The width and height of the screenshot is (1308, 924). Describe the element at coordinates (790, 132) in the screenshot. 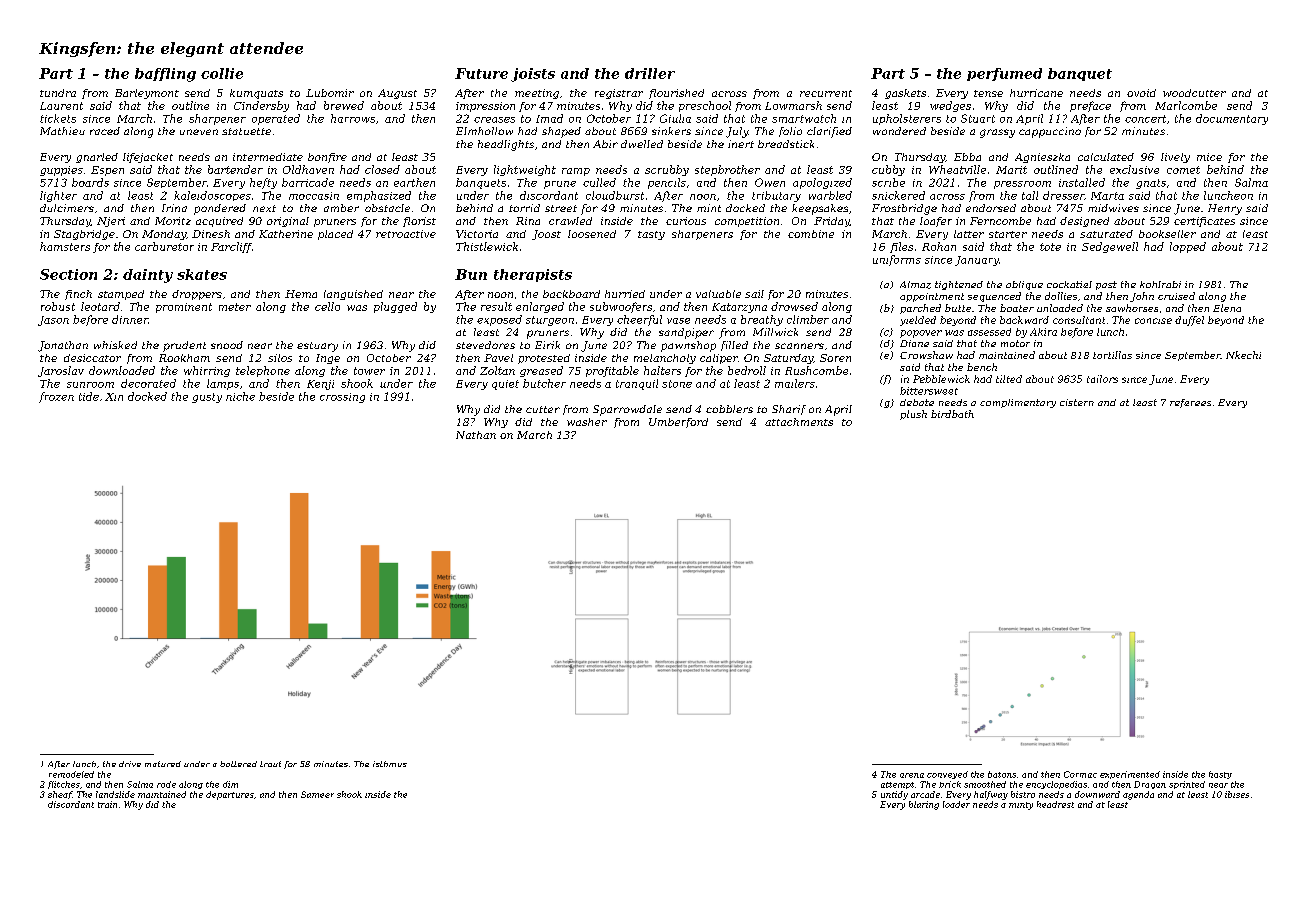

I see `folio` at that location.
